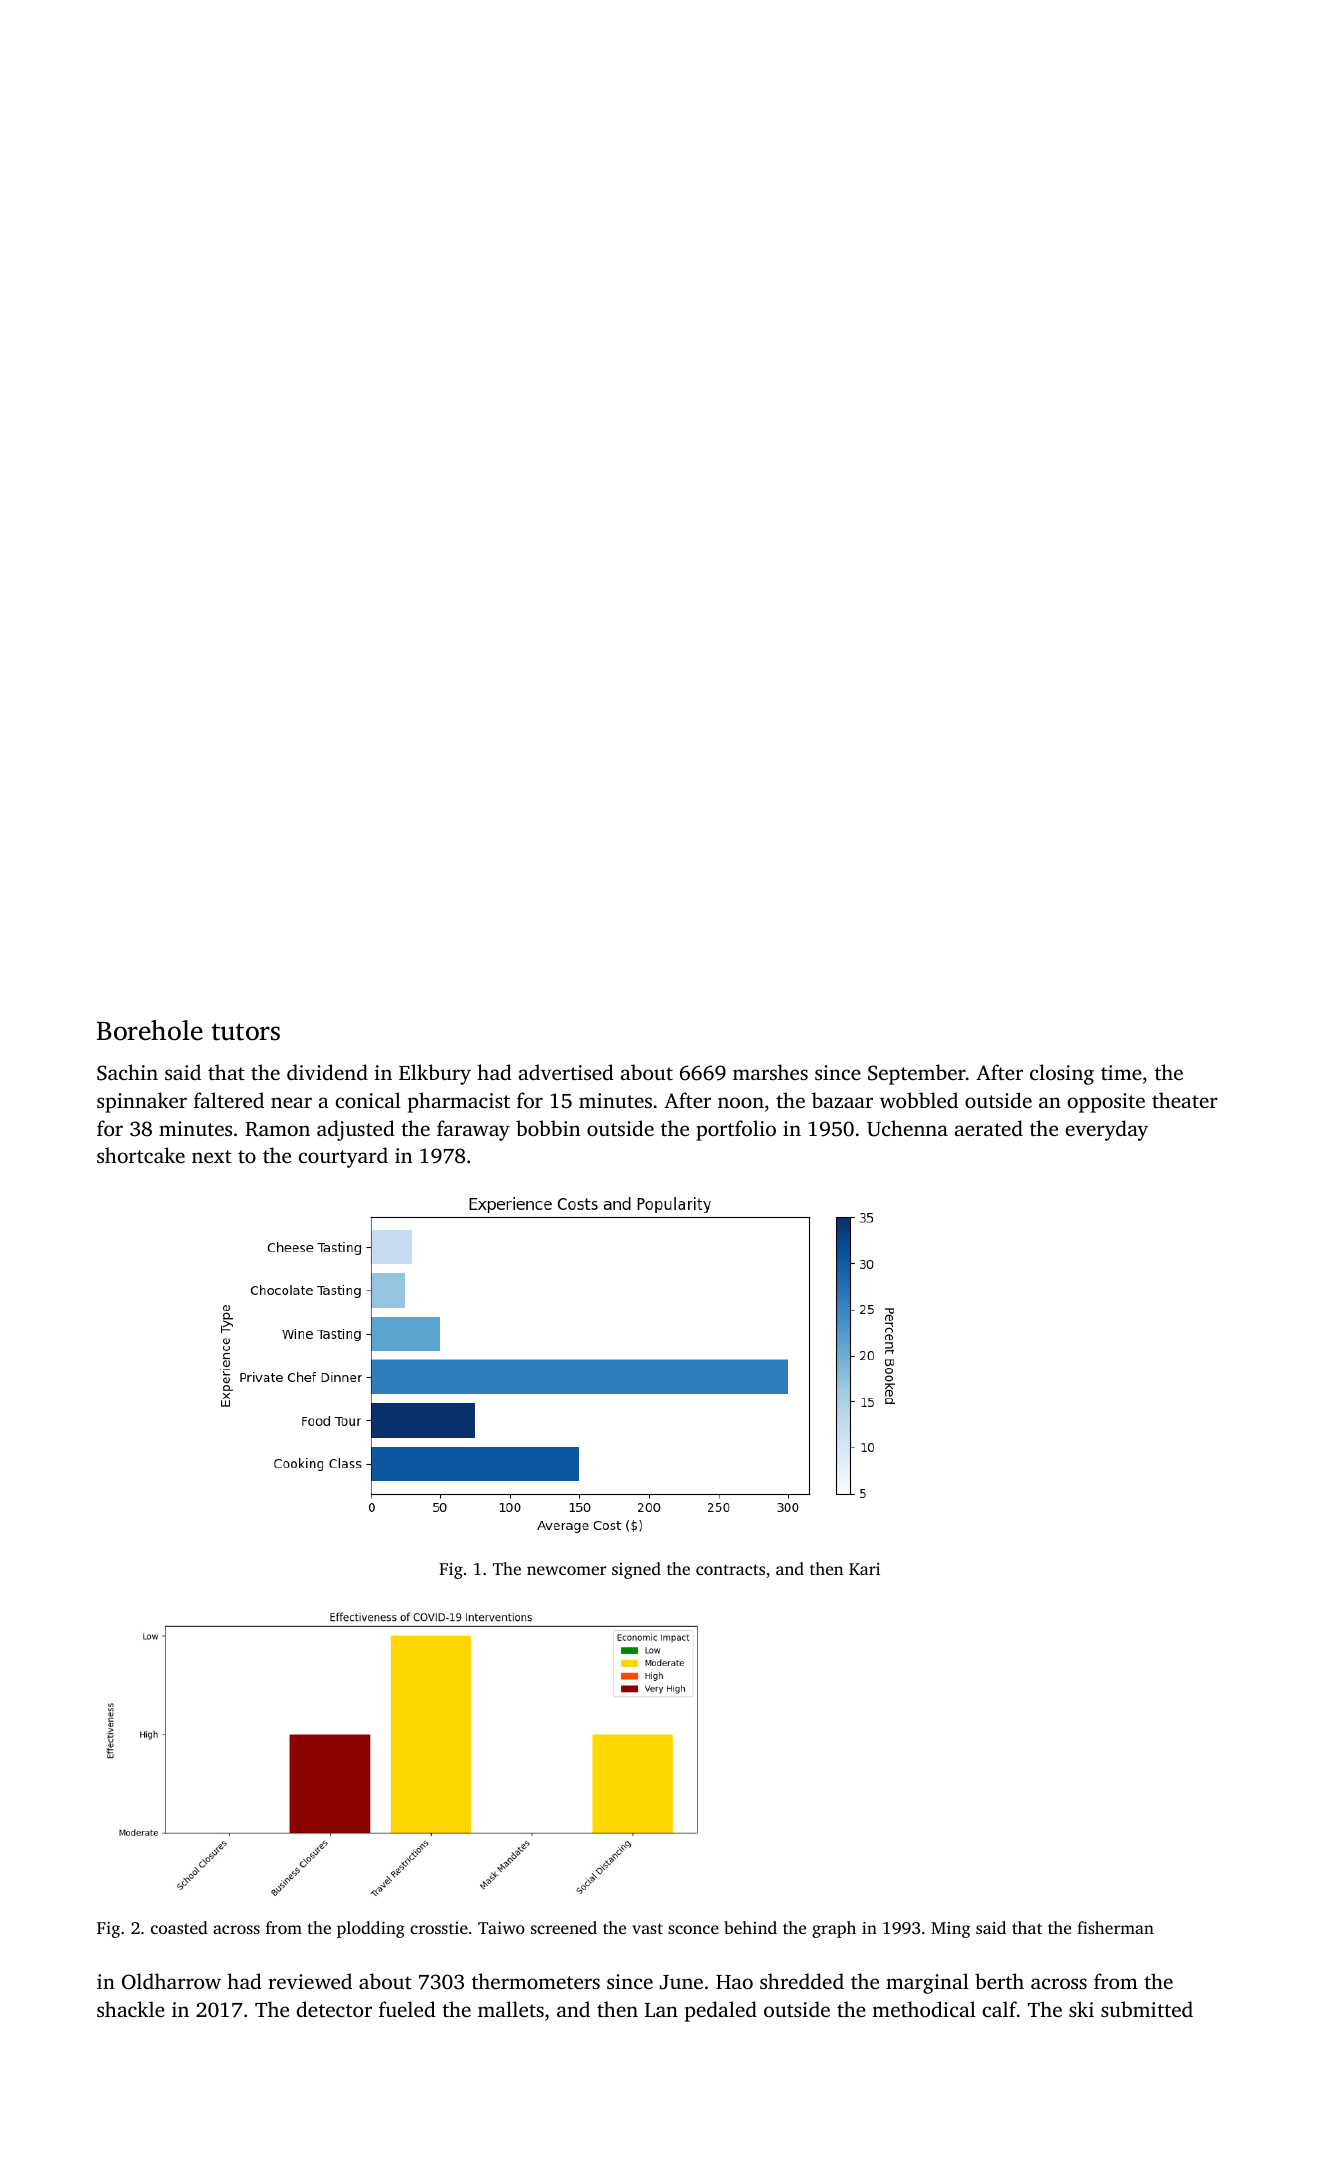 This screenshot has width=1320, height=2173. Describe the element at coordinates (989, 1128) in the screenshot. I see `aerated` at that location.
